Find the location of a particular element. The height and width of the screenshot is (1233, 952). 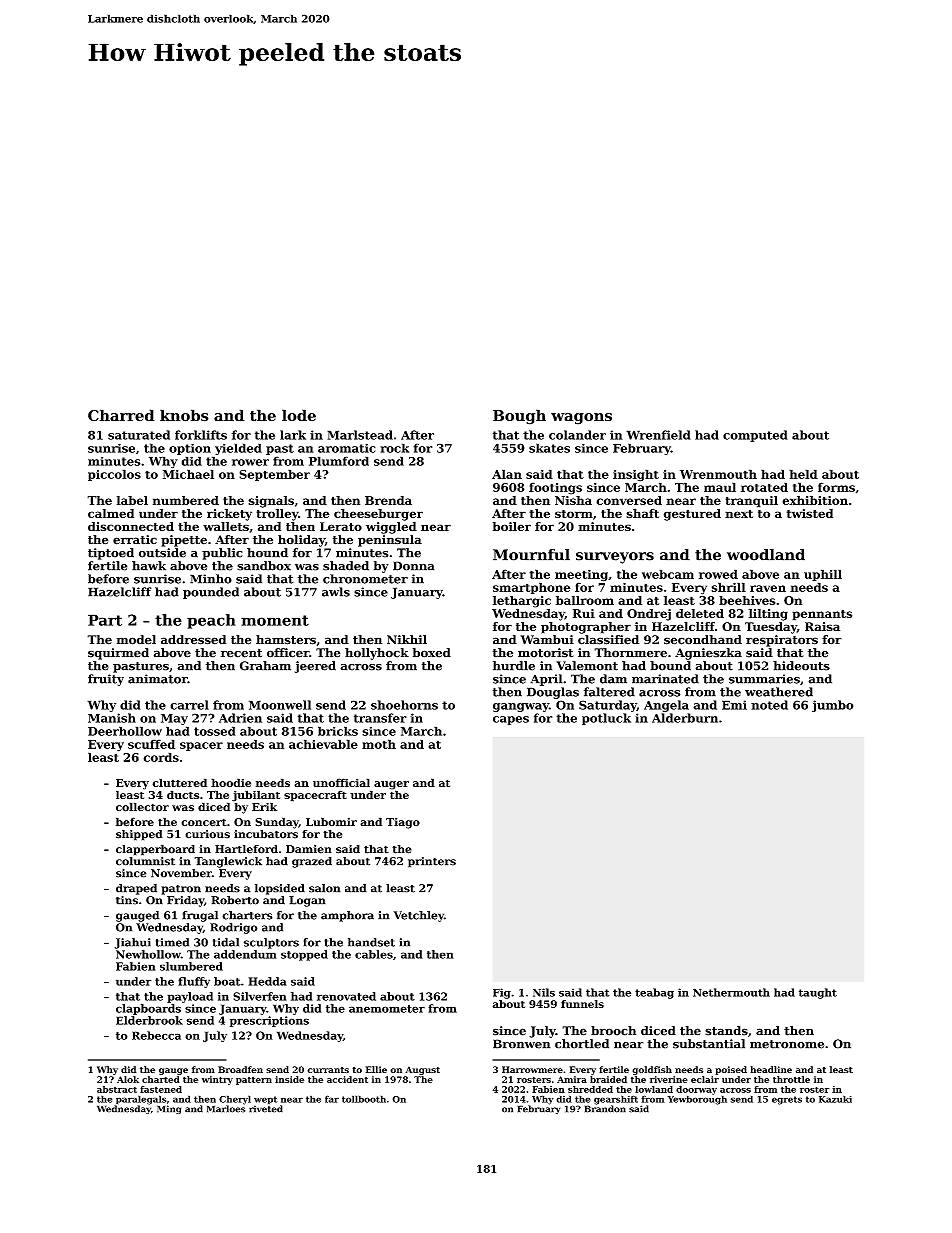

computed is located at coordinates (755, 436).
